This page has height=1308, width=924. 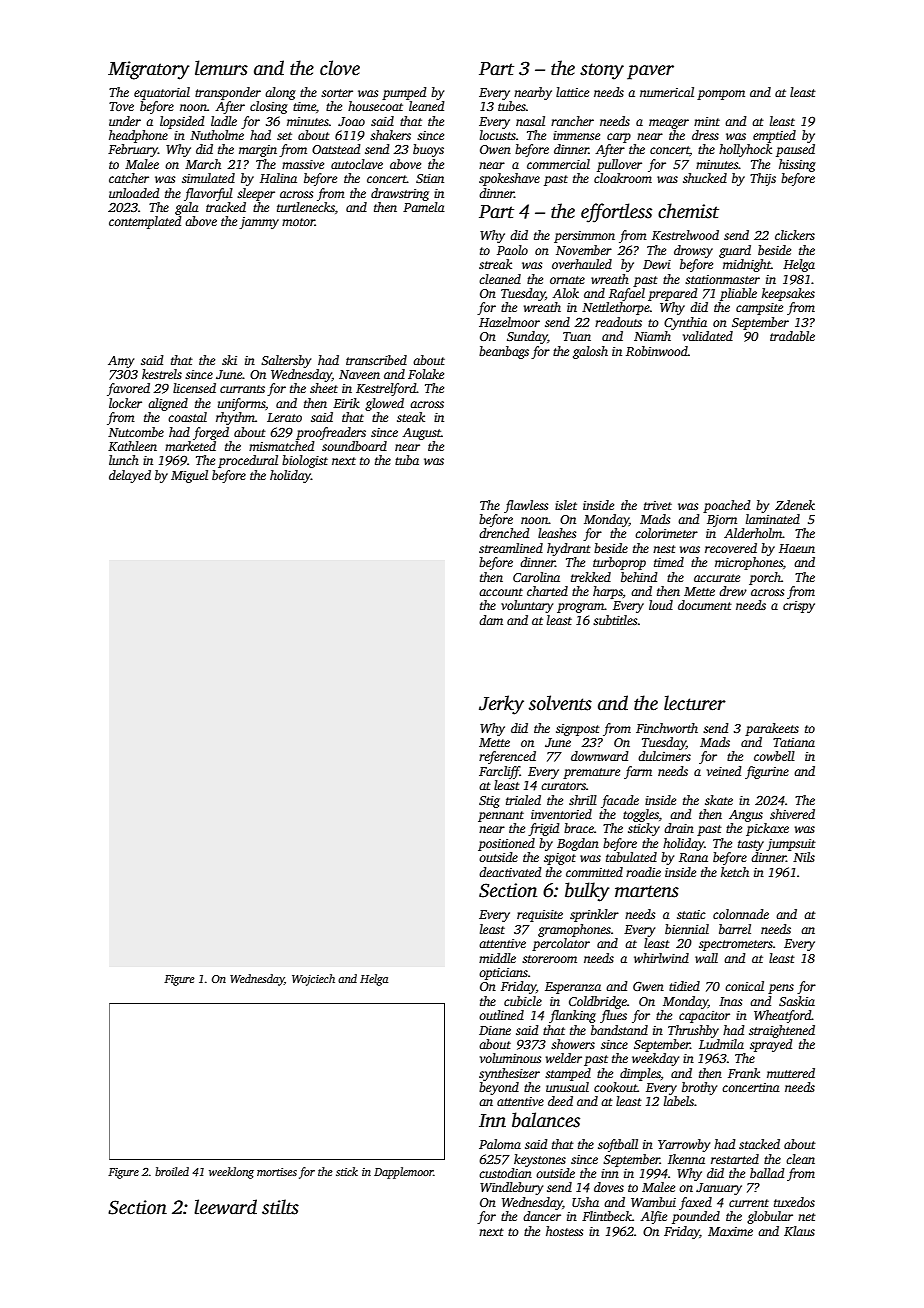 I want to click on Jerky, so click(x=501, y=705).
